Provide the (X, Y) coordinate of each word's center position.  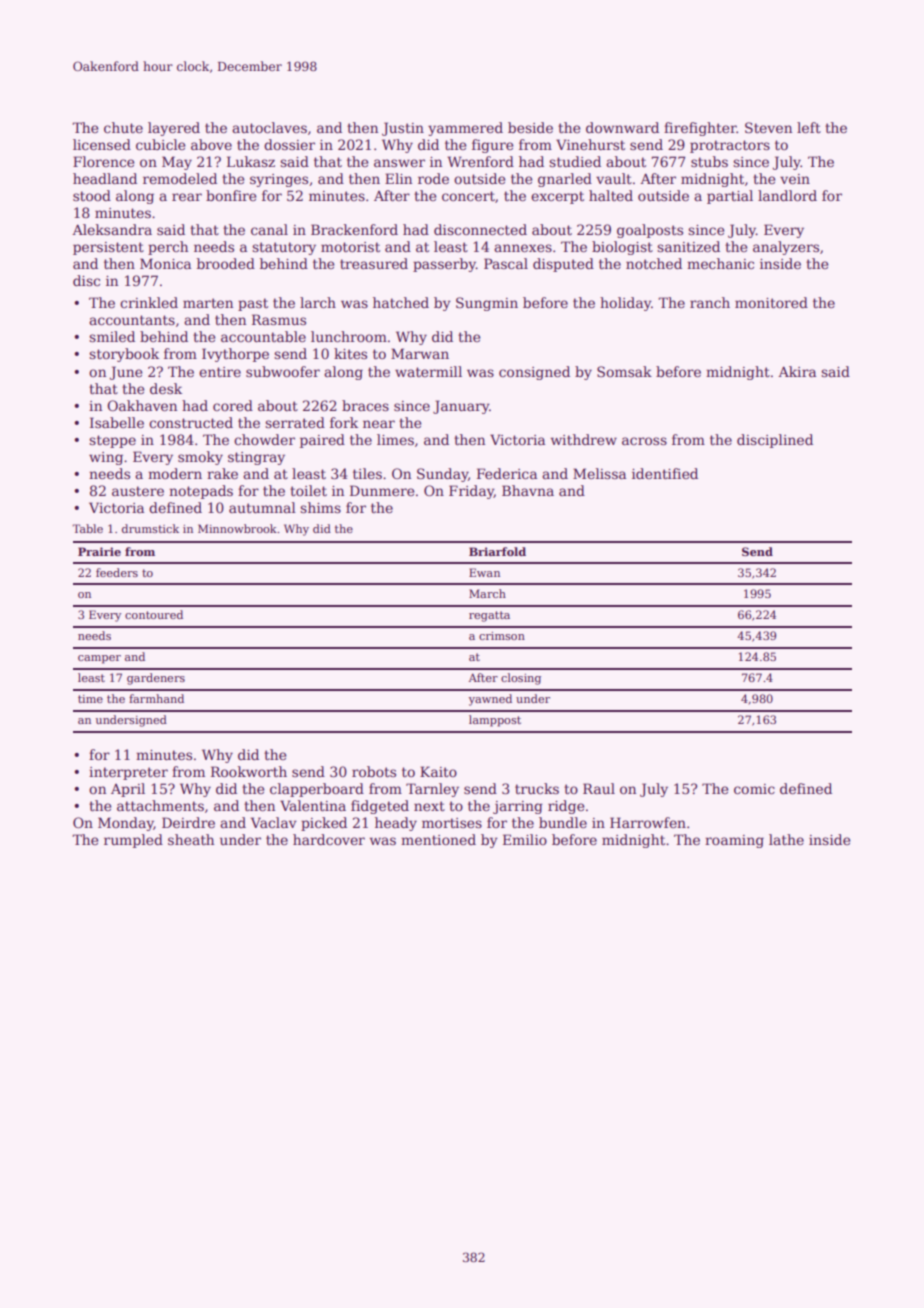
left (809, 127)
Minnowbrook (237, 528)
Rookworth (249, 771)
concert (468, 196)
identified (665, 473)
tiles (367, 473)
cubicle (160, 144)
